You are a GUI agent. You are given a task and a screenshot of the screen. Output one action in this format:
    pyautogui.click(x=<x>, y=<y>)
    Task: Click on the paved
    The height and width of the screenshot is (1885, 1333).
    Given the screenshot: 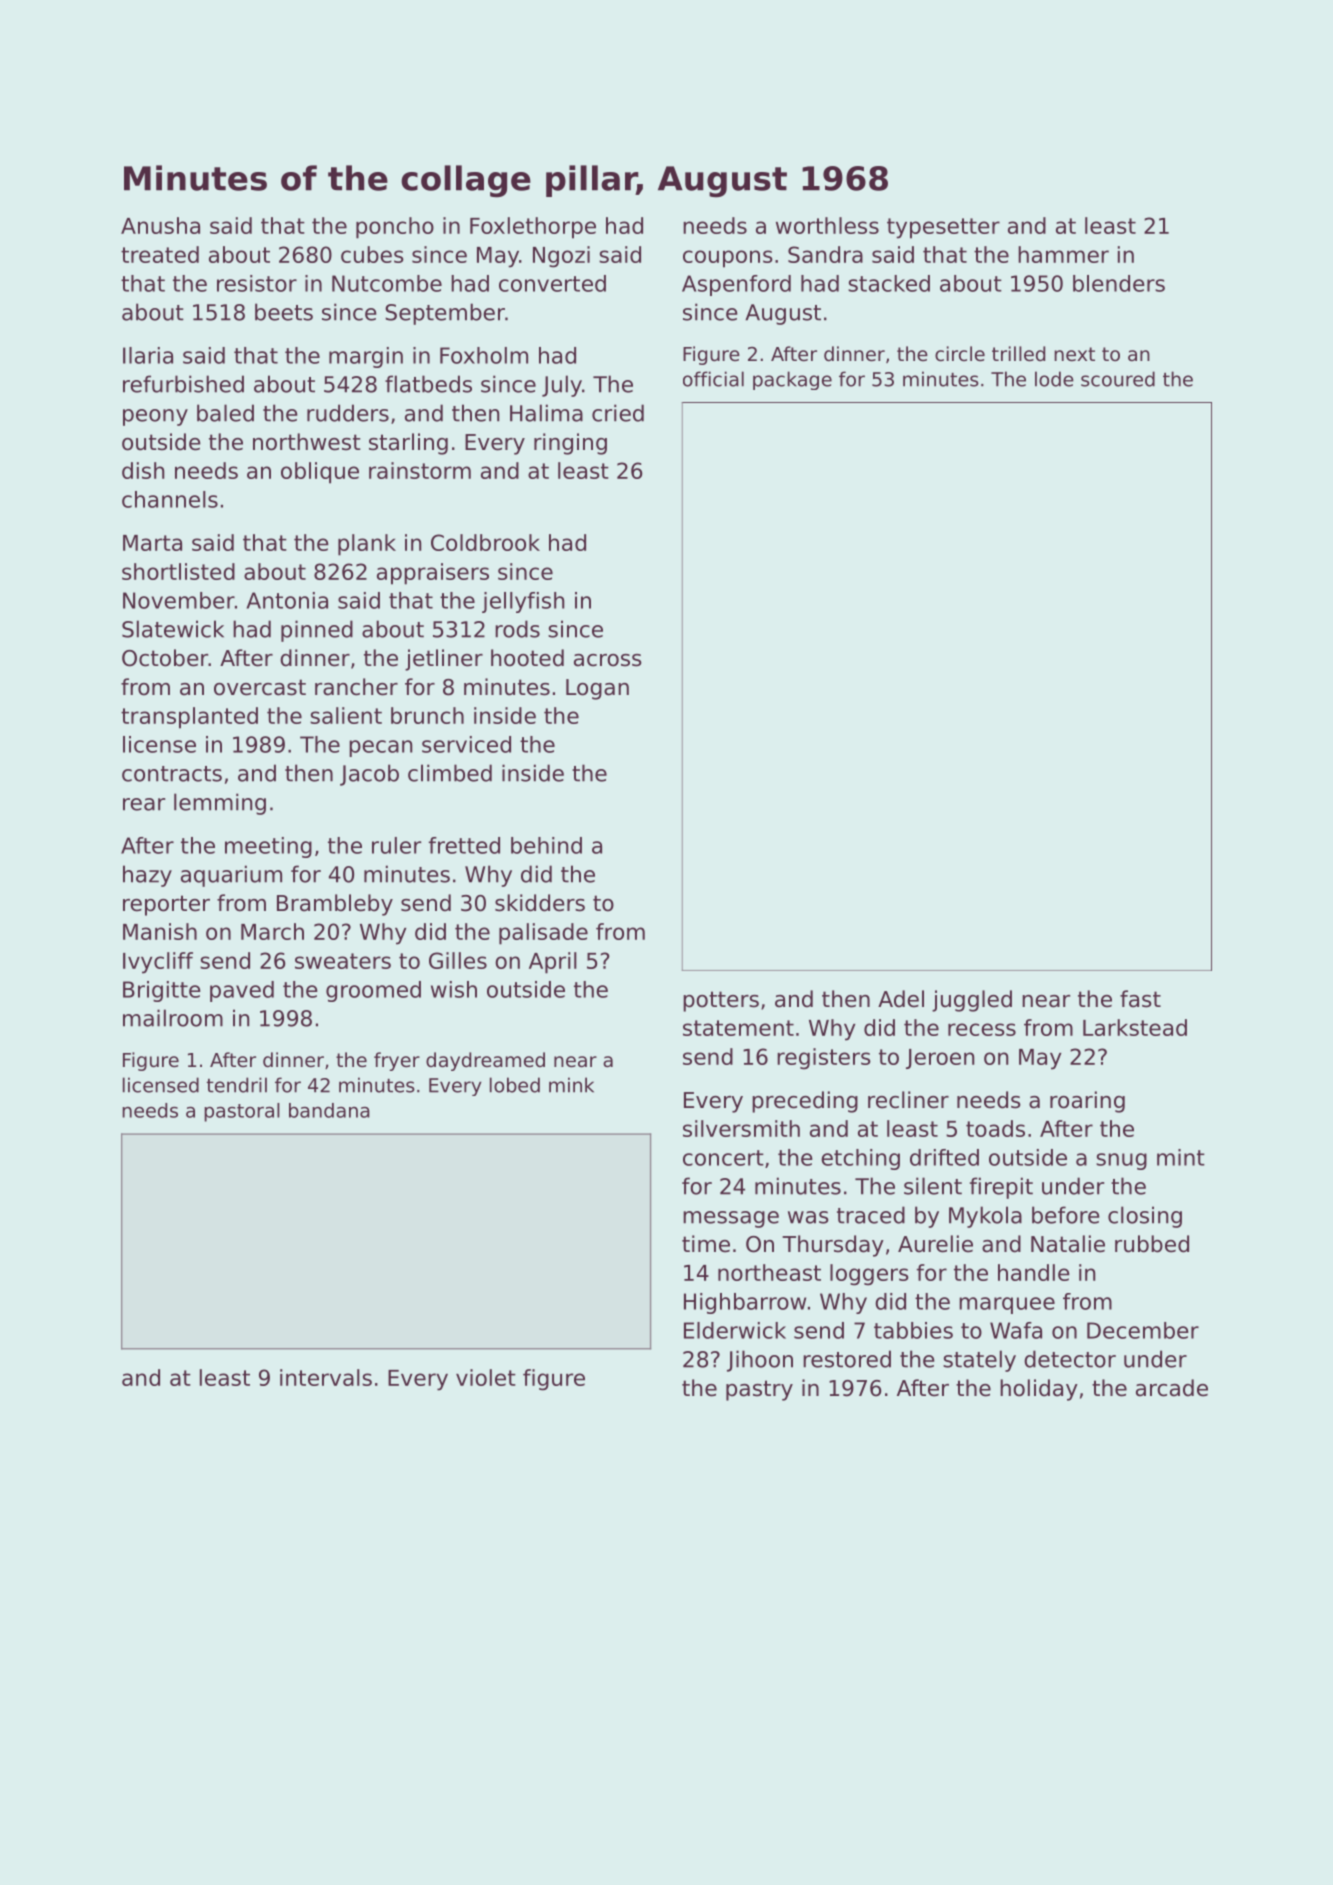 What is the action you would take?
    pyautogui.click(x=242, y=991)
